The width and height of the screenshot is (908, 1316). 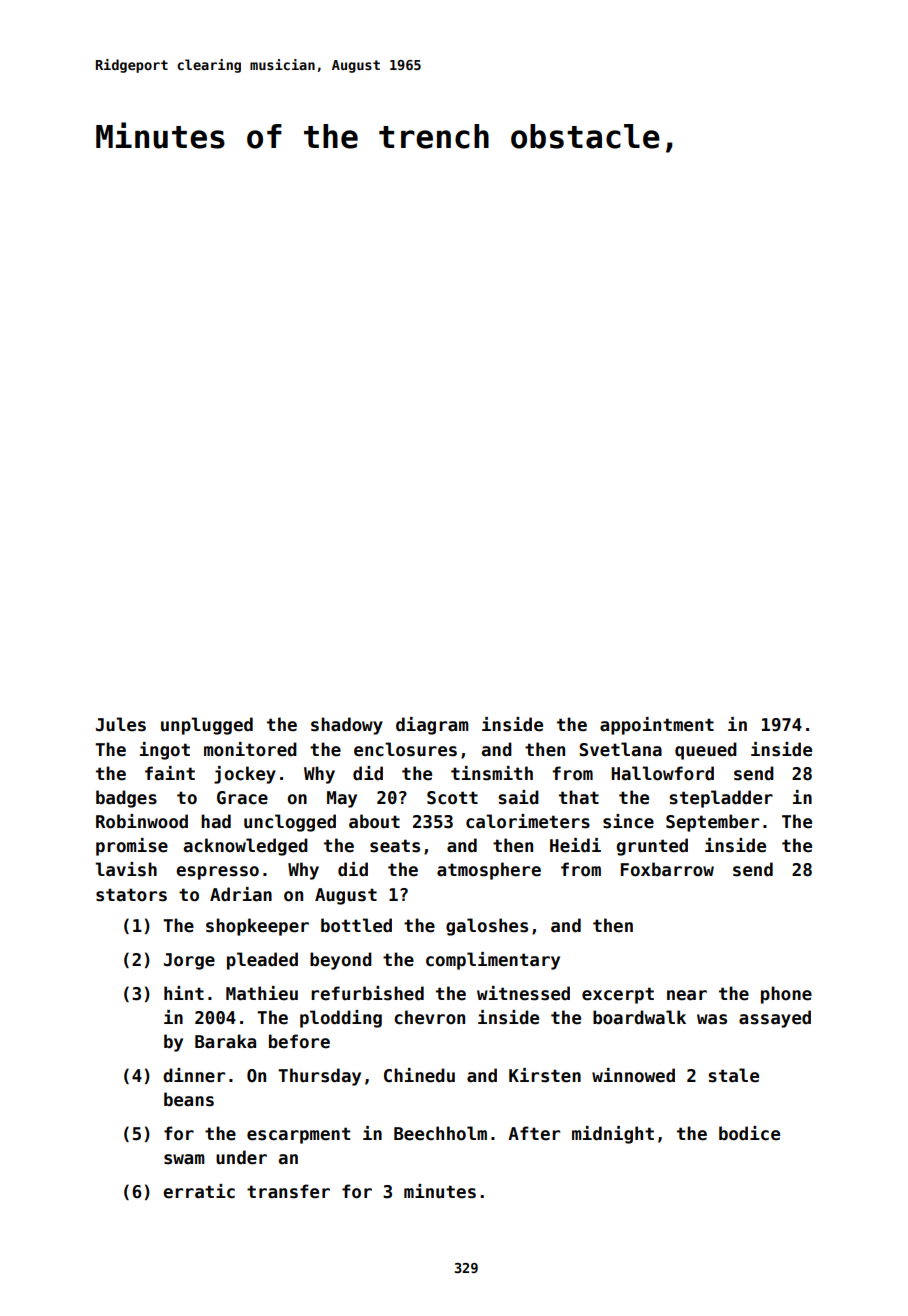 What do you see at coordinates (132, 847) in the screenshot?
I see `promise` at bounding box center [132, 847].
